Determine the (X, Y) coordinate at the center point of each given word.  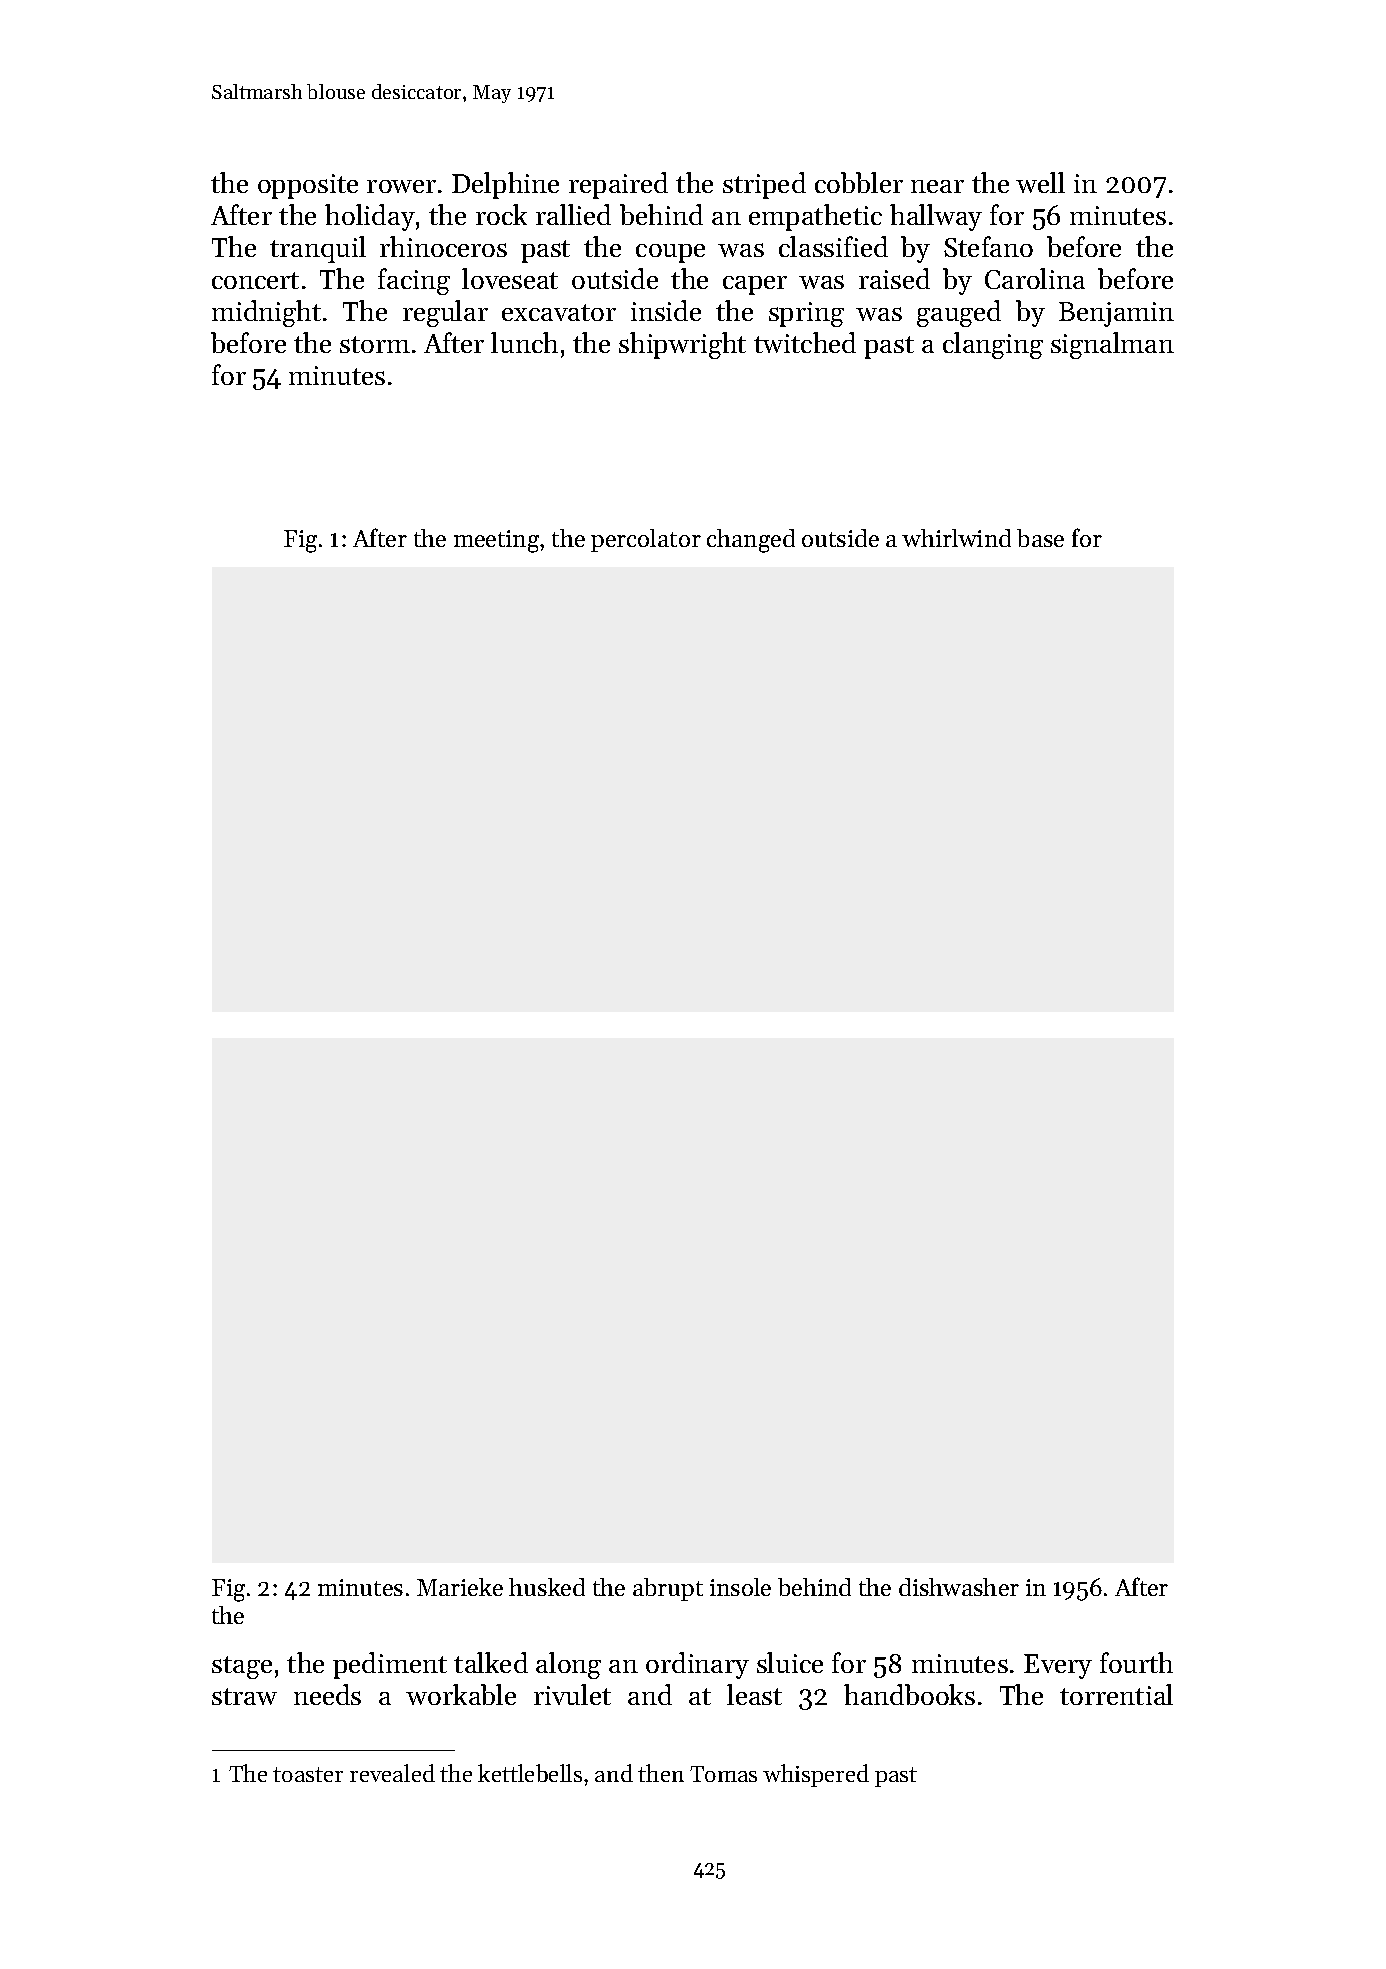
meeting (496, 541)
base (1040, 538)
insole (740, 1587)
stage (242, 1667)
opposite (308, 186)
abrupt (668, 1589)
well (1040, 182)
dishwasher (959, 1587)
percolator (646, 540)
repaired (618, 185)
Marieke (460, 1587)
